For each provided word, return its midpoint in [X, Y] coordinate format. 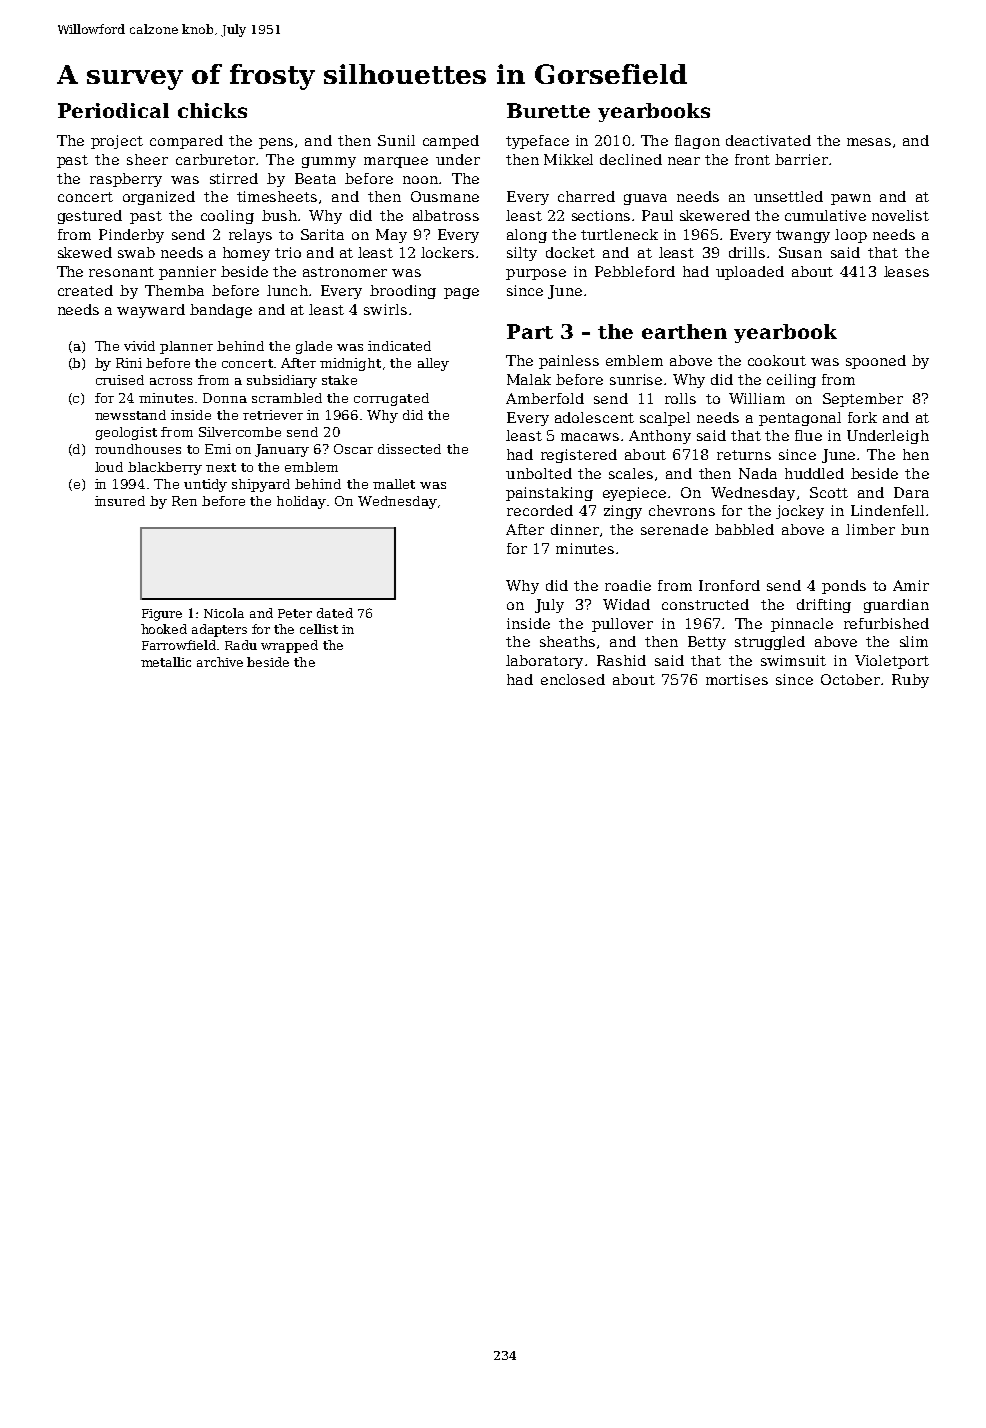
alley [433, 364]
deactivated [768, 140]
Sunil [396, 140]
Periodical [113, 110]
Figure [162, 615]
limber [870, 529]
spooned [876, 362]
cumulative [825, 215]
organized [159, 198]
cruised [120, 380]
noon [420, 180]
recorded [540, 510]
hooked [164, 629]
